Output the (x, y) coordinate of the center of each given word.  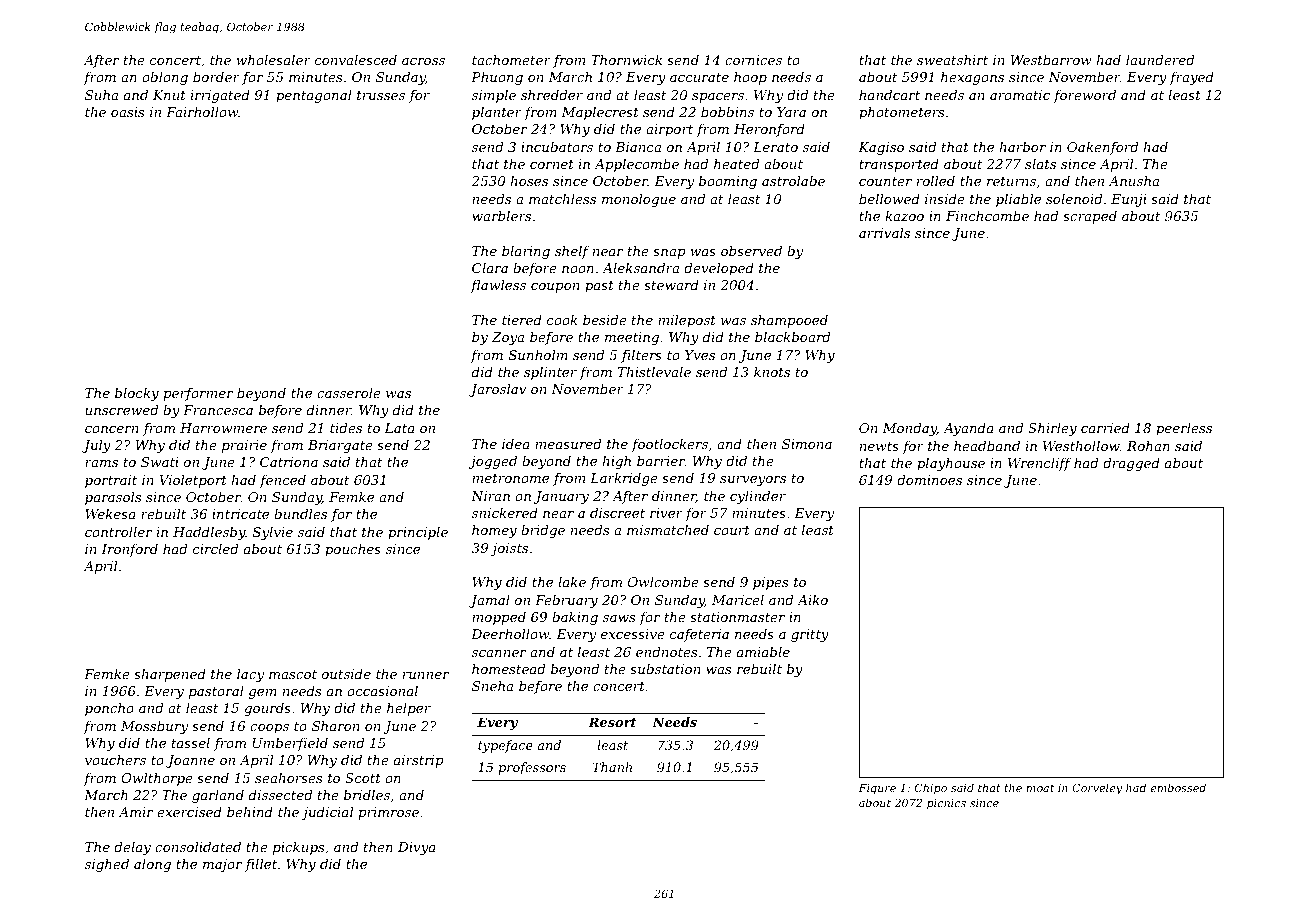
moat (1040, 788)
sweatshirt (952, 60)
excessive (633, 634)
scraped (1090, 217)
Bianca (638, 147)
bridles (367, 795)
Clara (490, 268)
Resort (612, 722)
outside (346, 674)
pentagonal (314, 96)
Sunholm (538, 355)
